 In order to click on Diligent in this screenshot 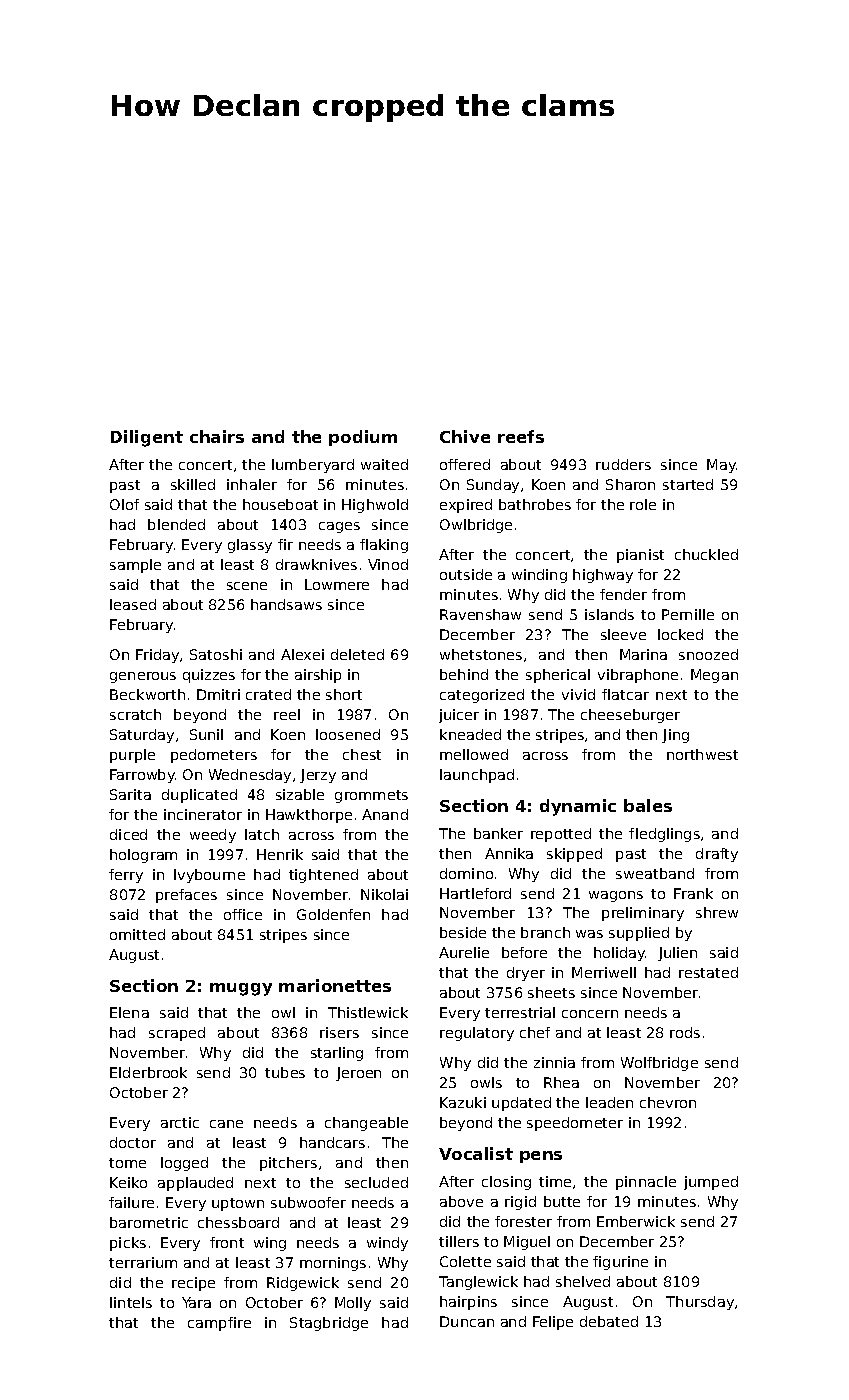, I will do `click(147, 438)`.
